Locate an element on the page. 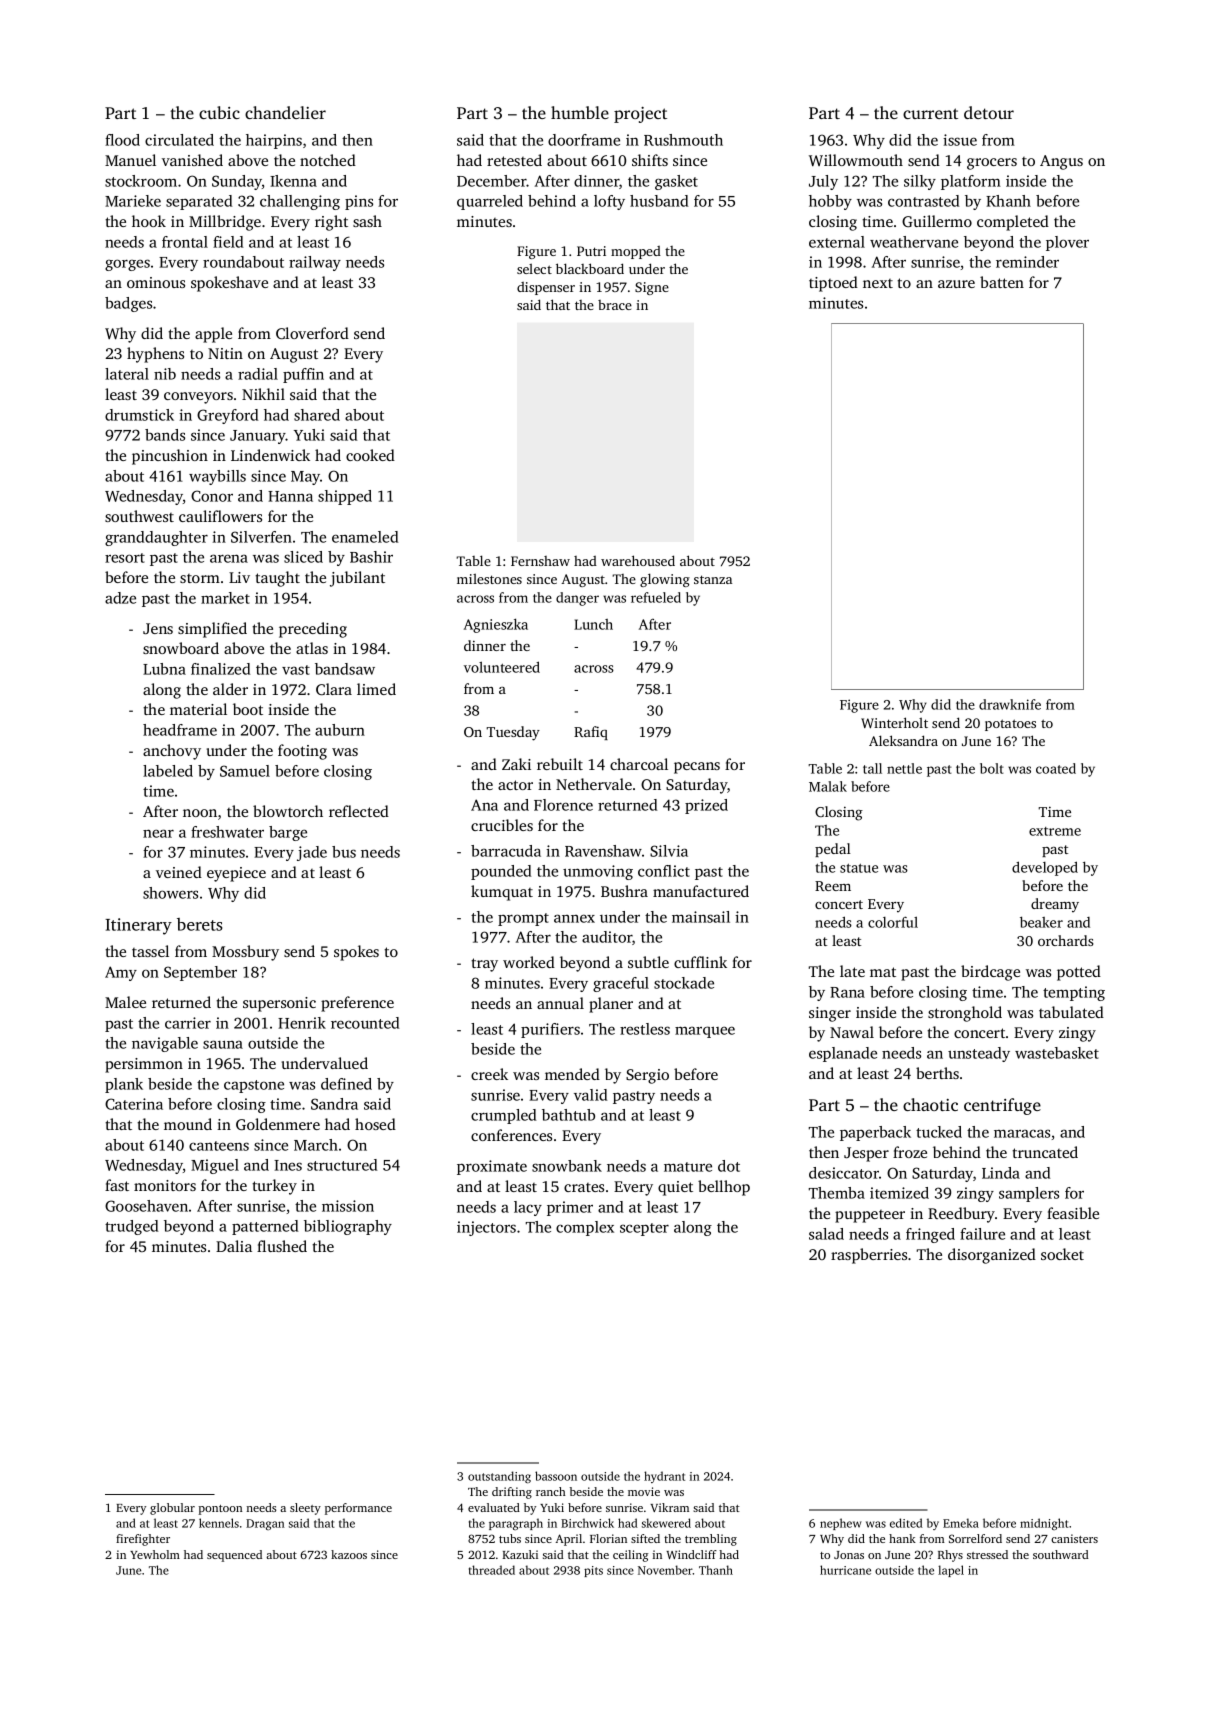 The height and width of the page is (1713, 1211). humble is located at coordinates (580, 112).
